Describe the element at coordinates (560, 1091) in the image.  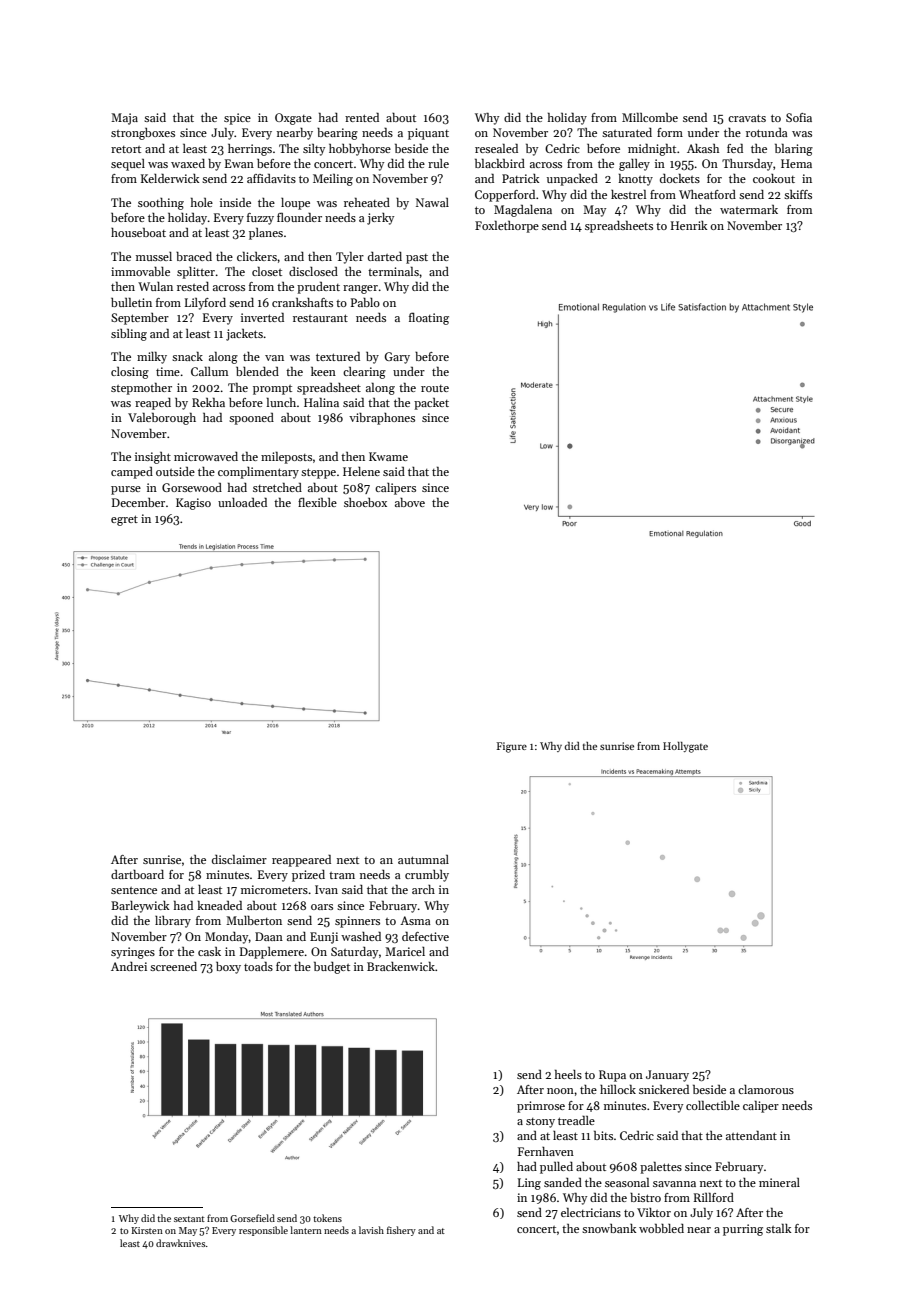
I see `noon` at that location.
